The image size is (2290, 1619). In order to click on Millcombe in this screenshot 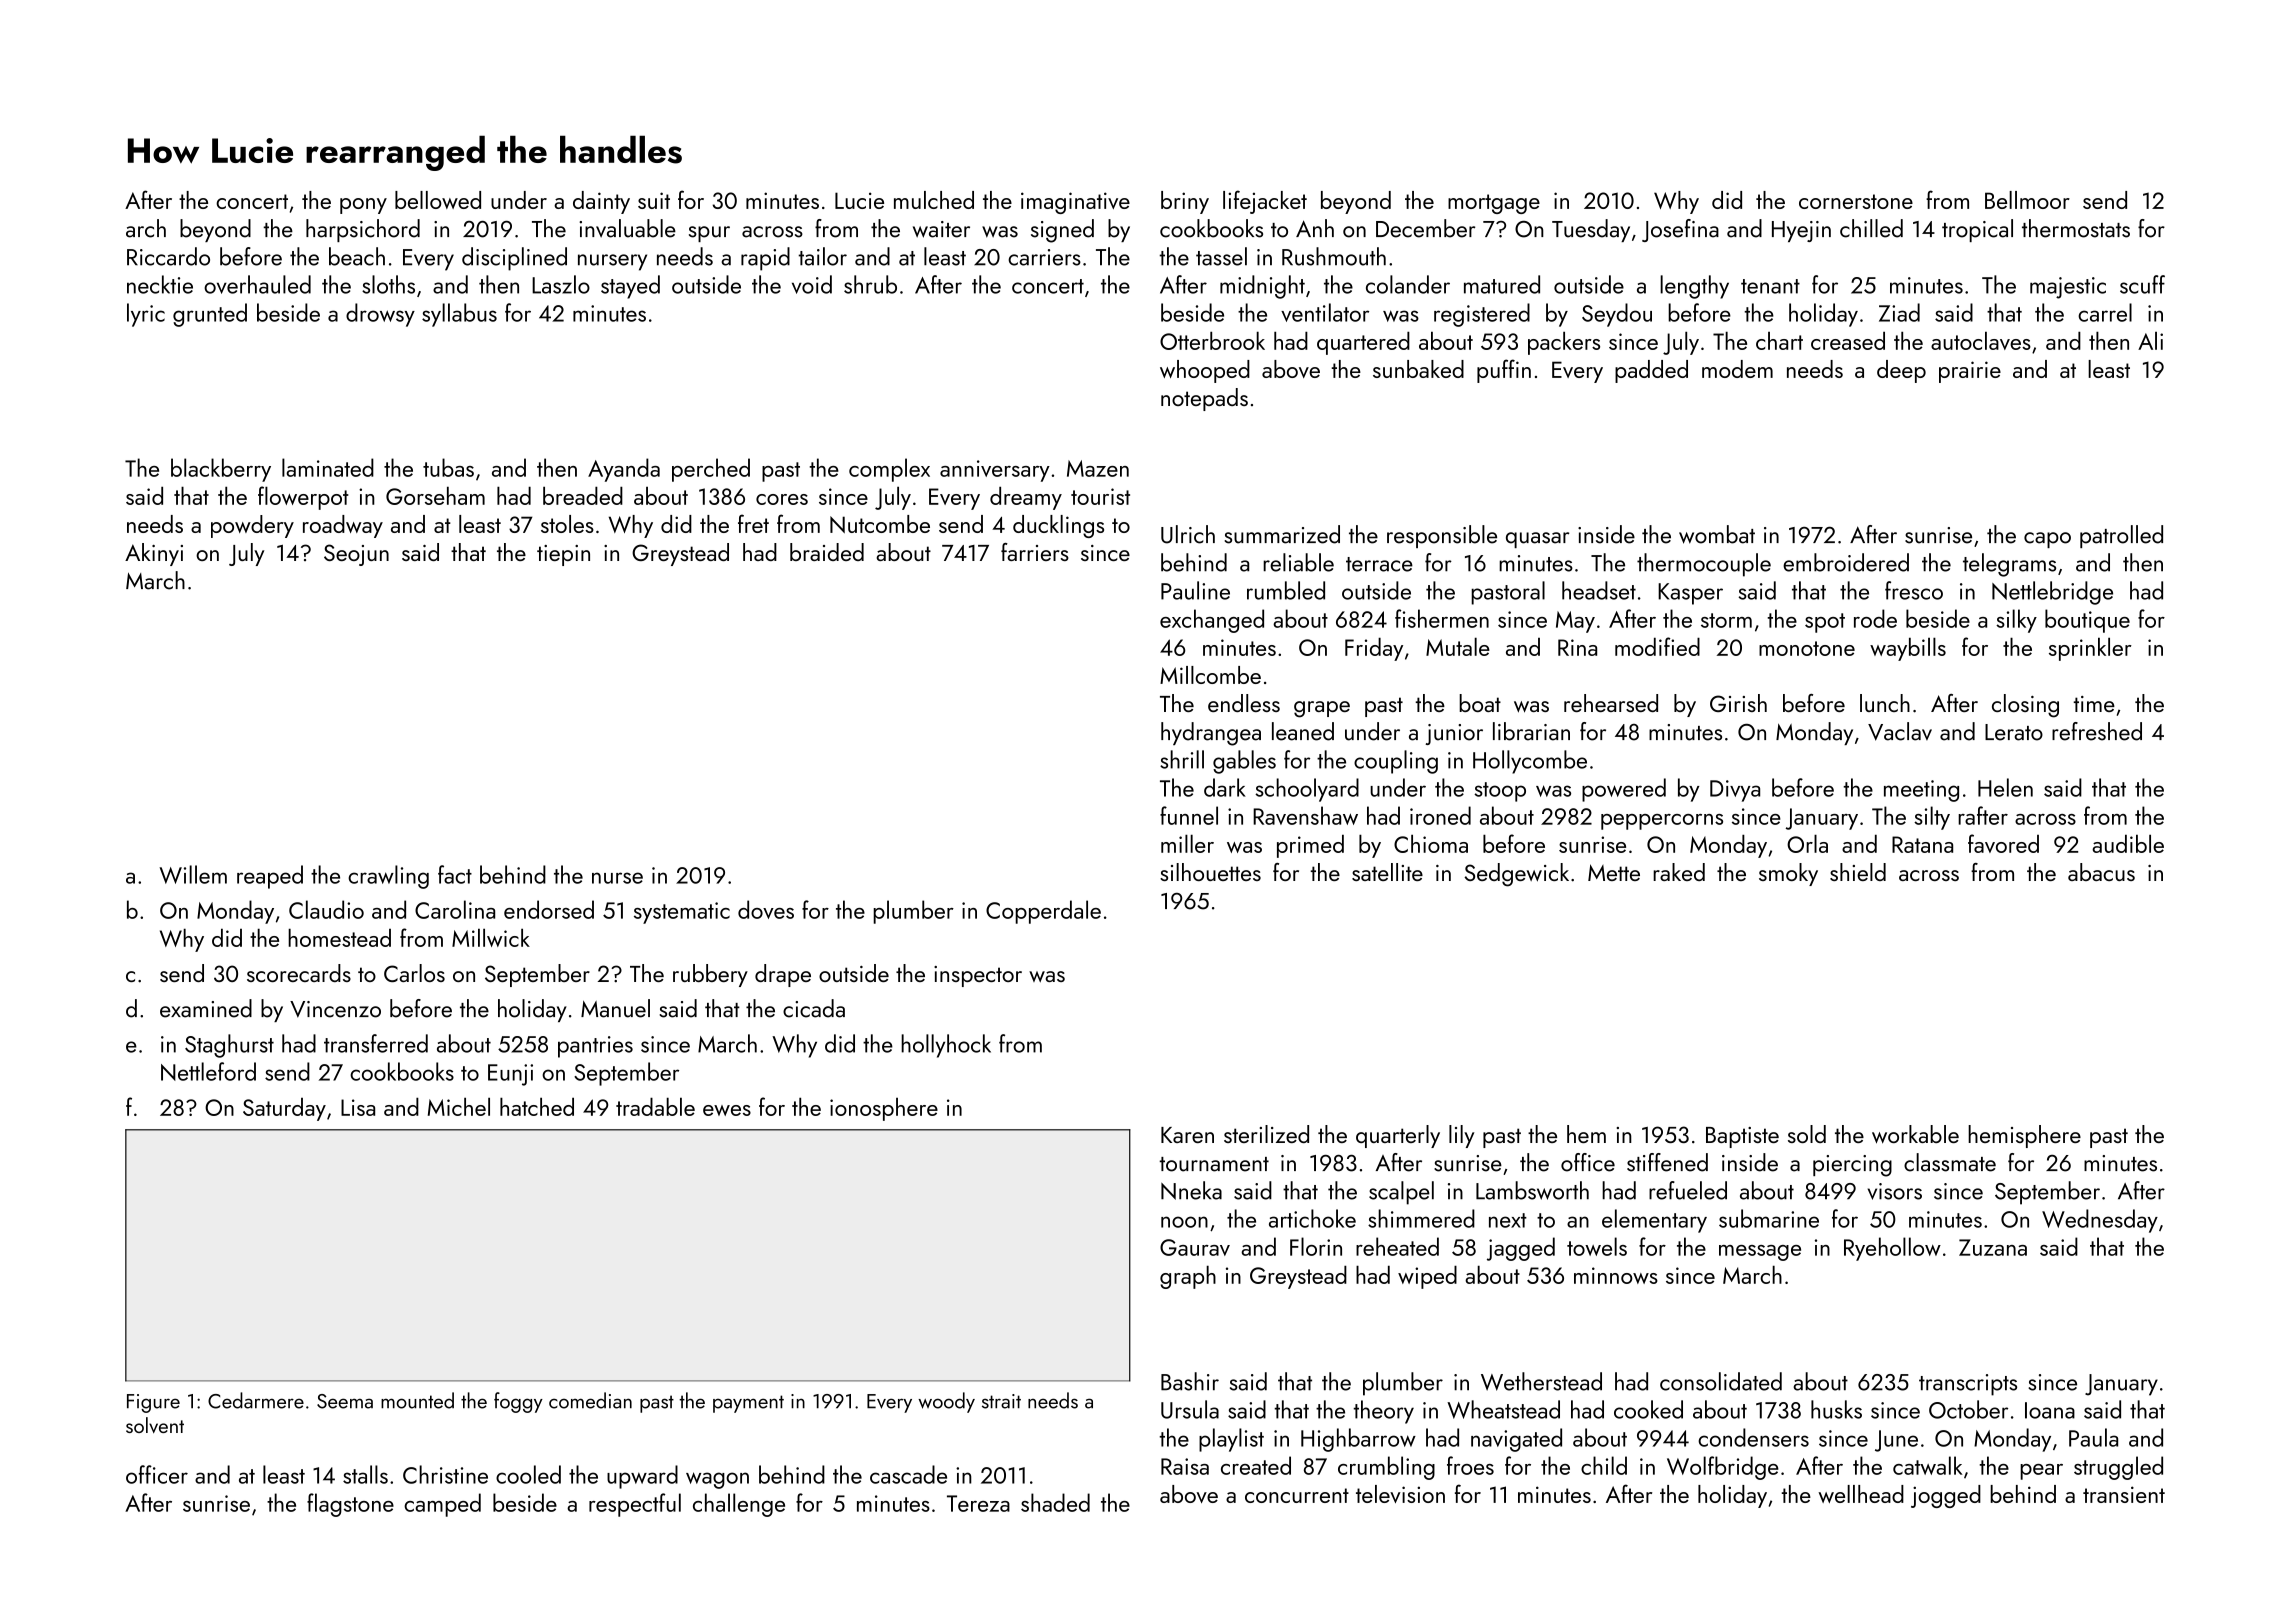, I will do `click(1210, 675)`.
